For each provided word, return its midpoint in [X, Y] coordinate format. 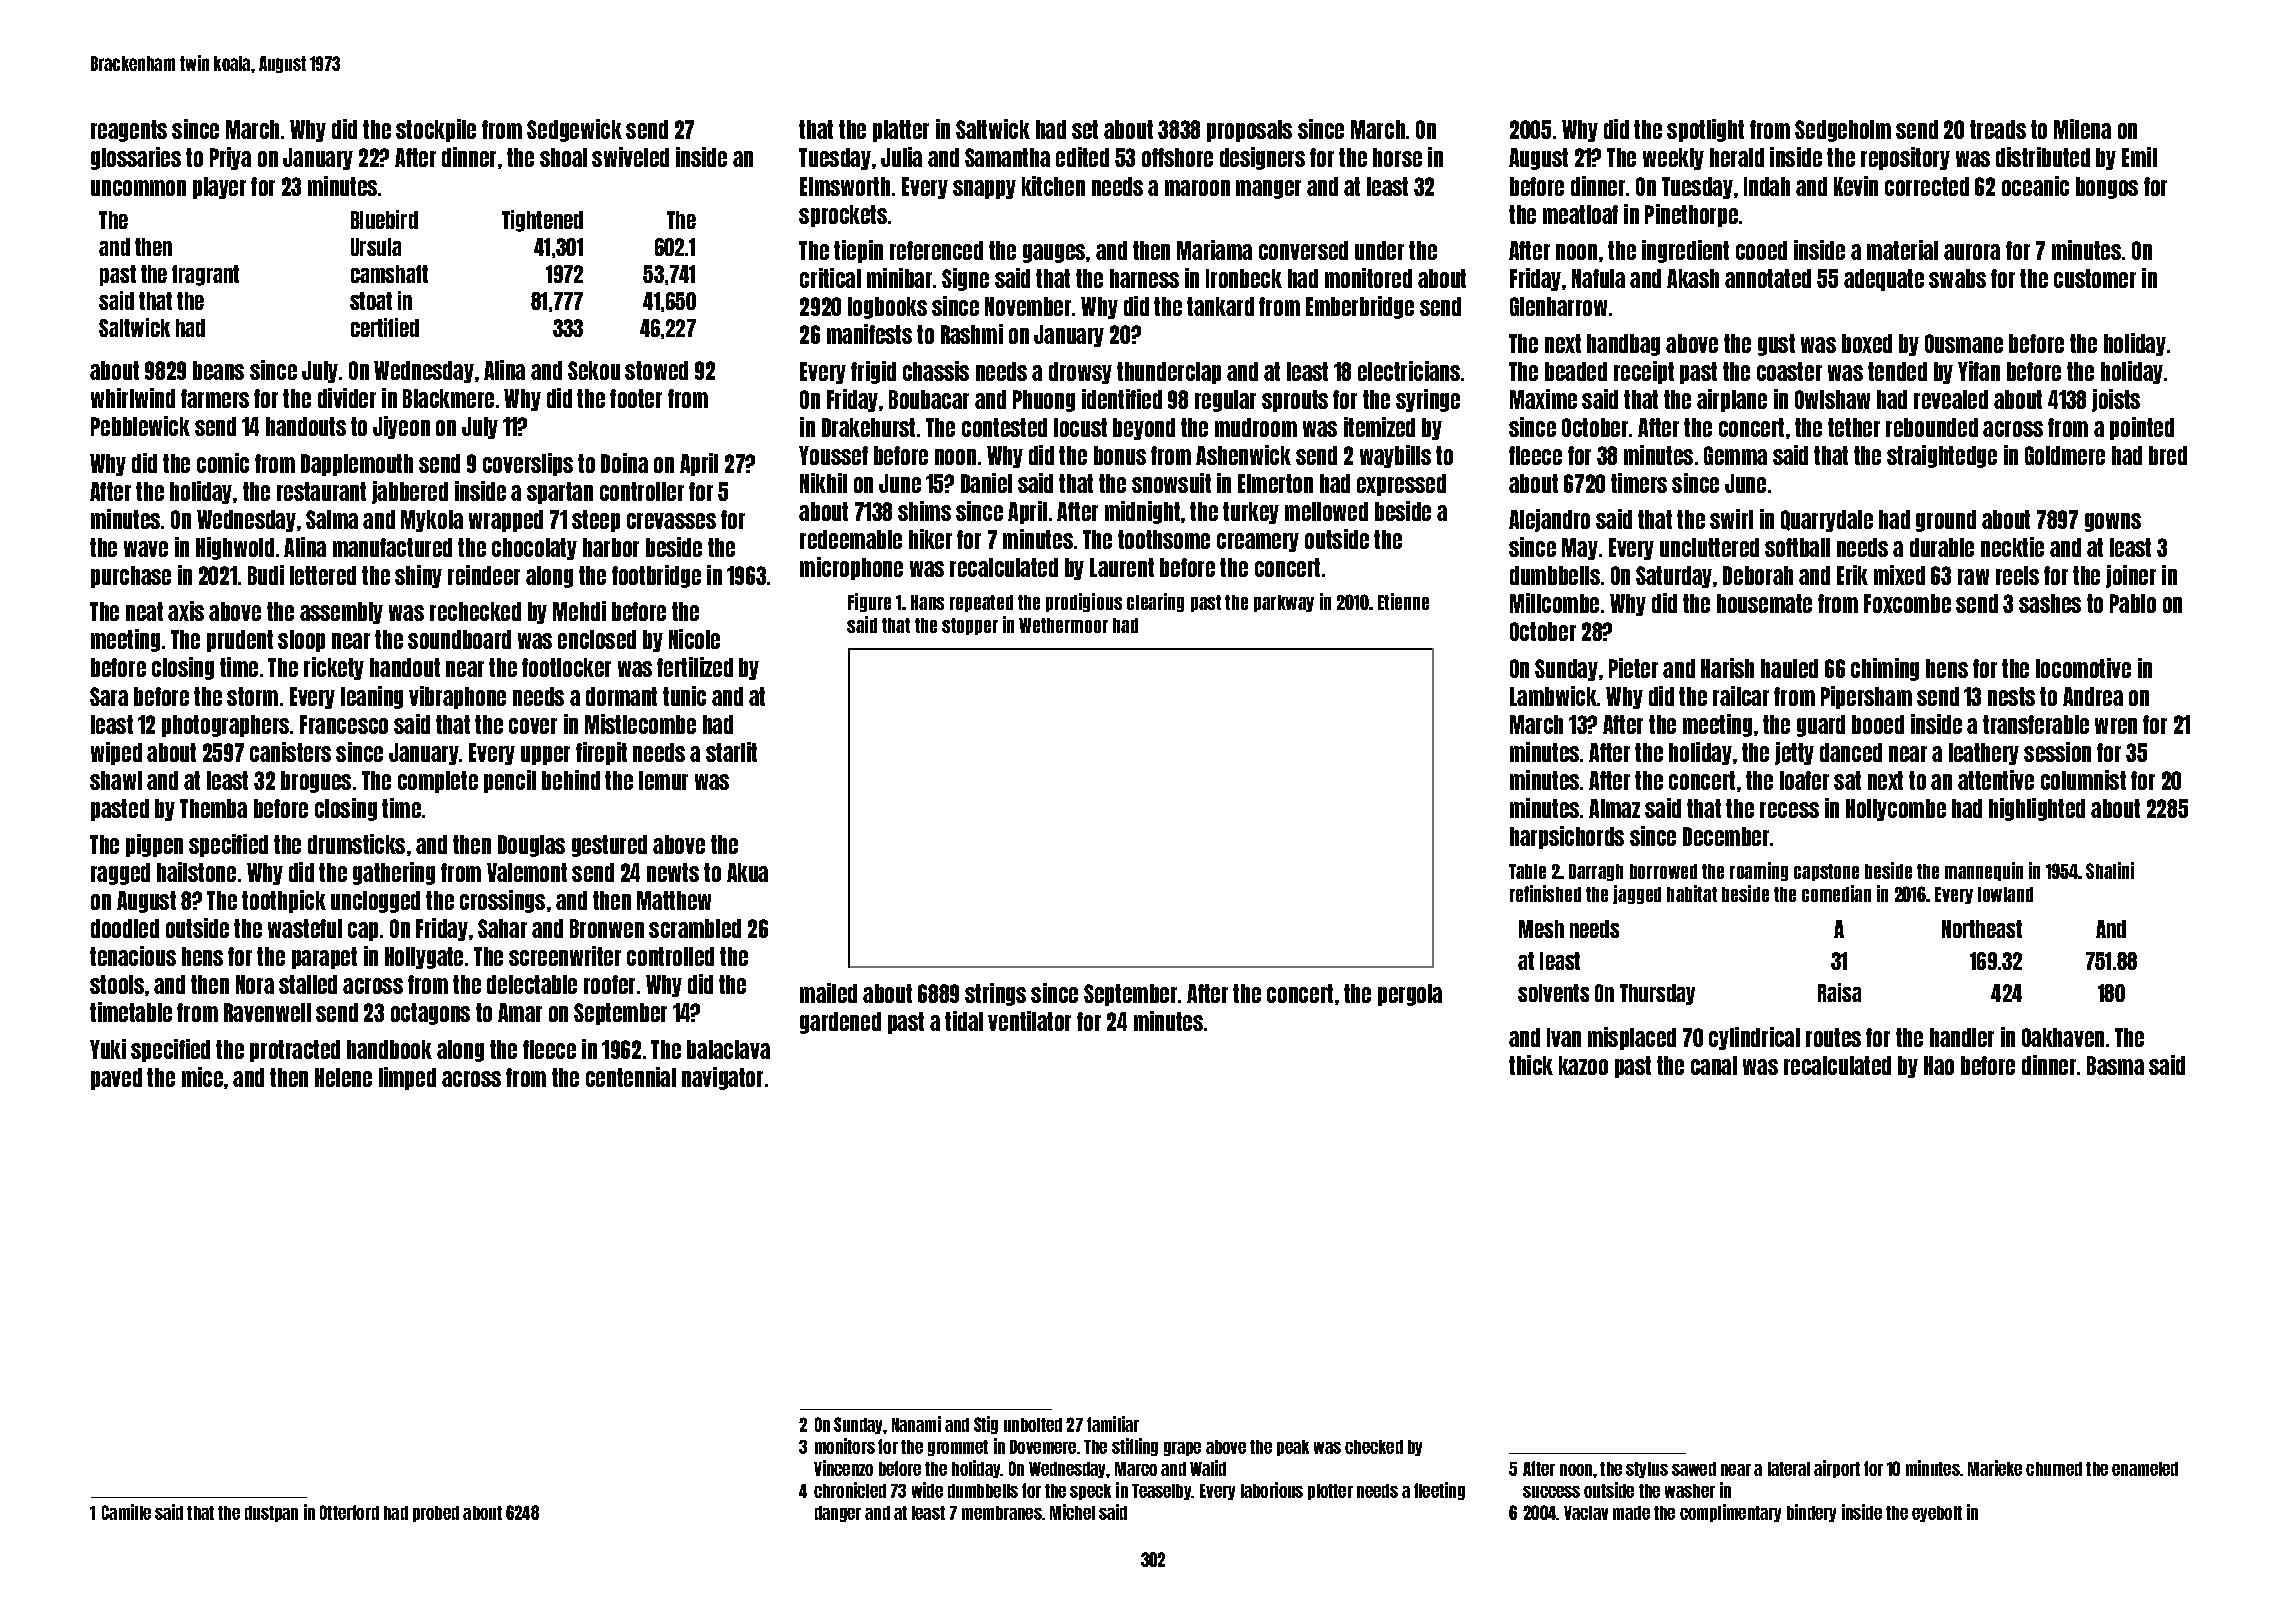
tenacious [133, 956]
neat [144, 611]
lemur [663, 780]
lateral [1789, 1469]
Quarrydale [1827, 521]
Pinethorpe [1691, 215]
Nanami [916, 1424]
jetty [1794, 753]
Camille [126, 1512]
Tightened [542, 221]
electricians [1409, 371]
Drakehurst [868, 427]
